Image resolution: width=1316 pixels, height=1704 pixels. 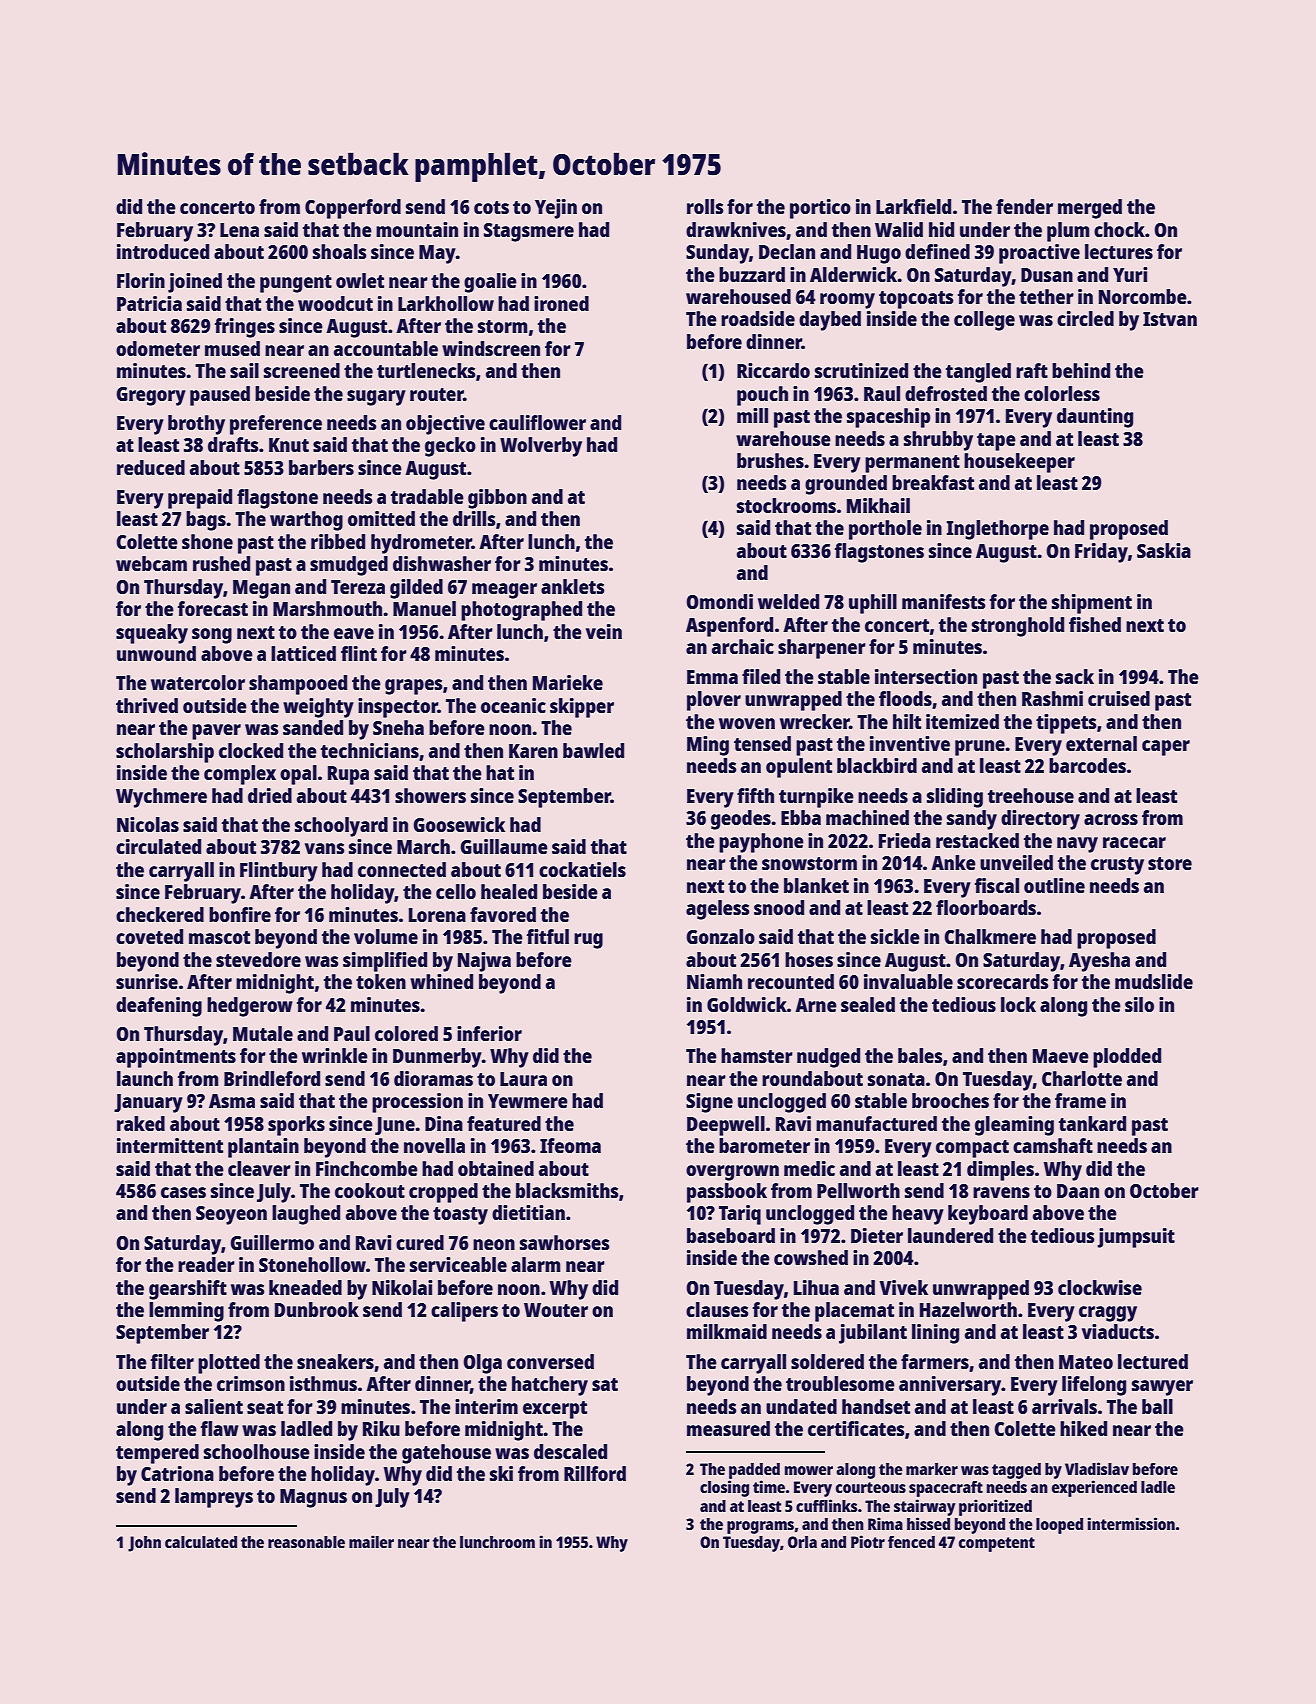 I want to click on reasonable, so click(x=306, y=1542).
